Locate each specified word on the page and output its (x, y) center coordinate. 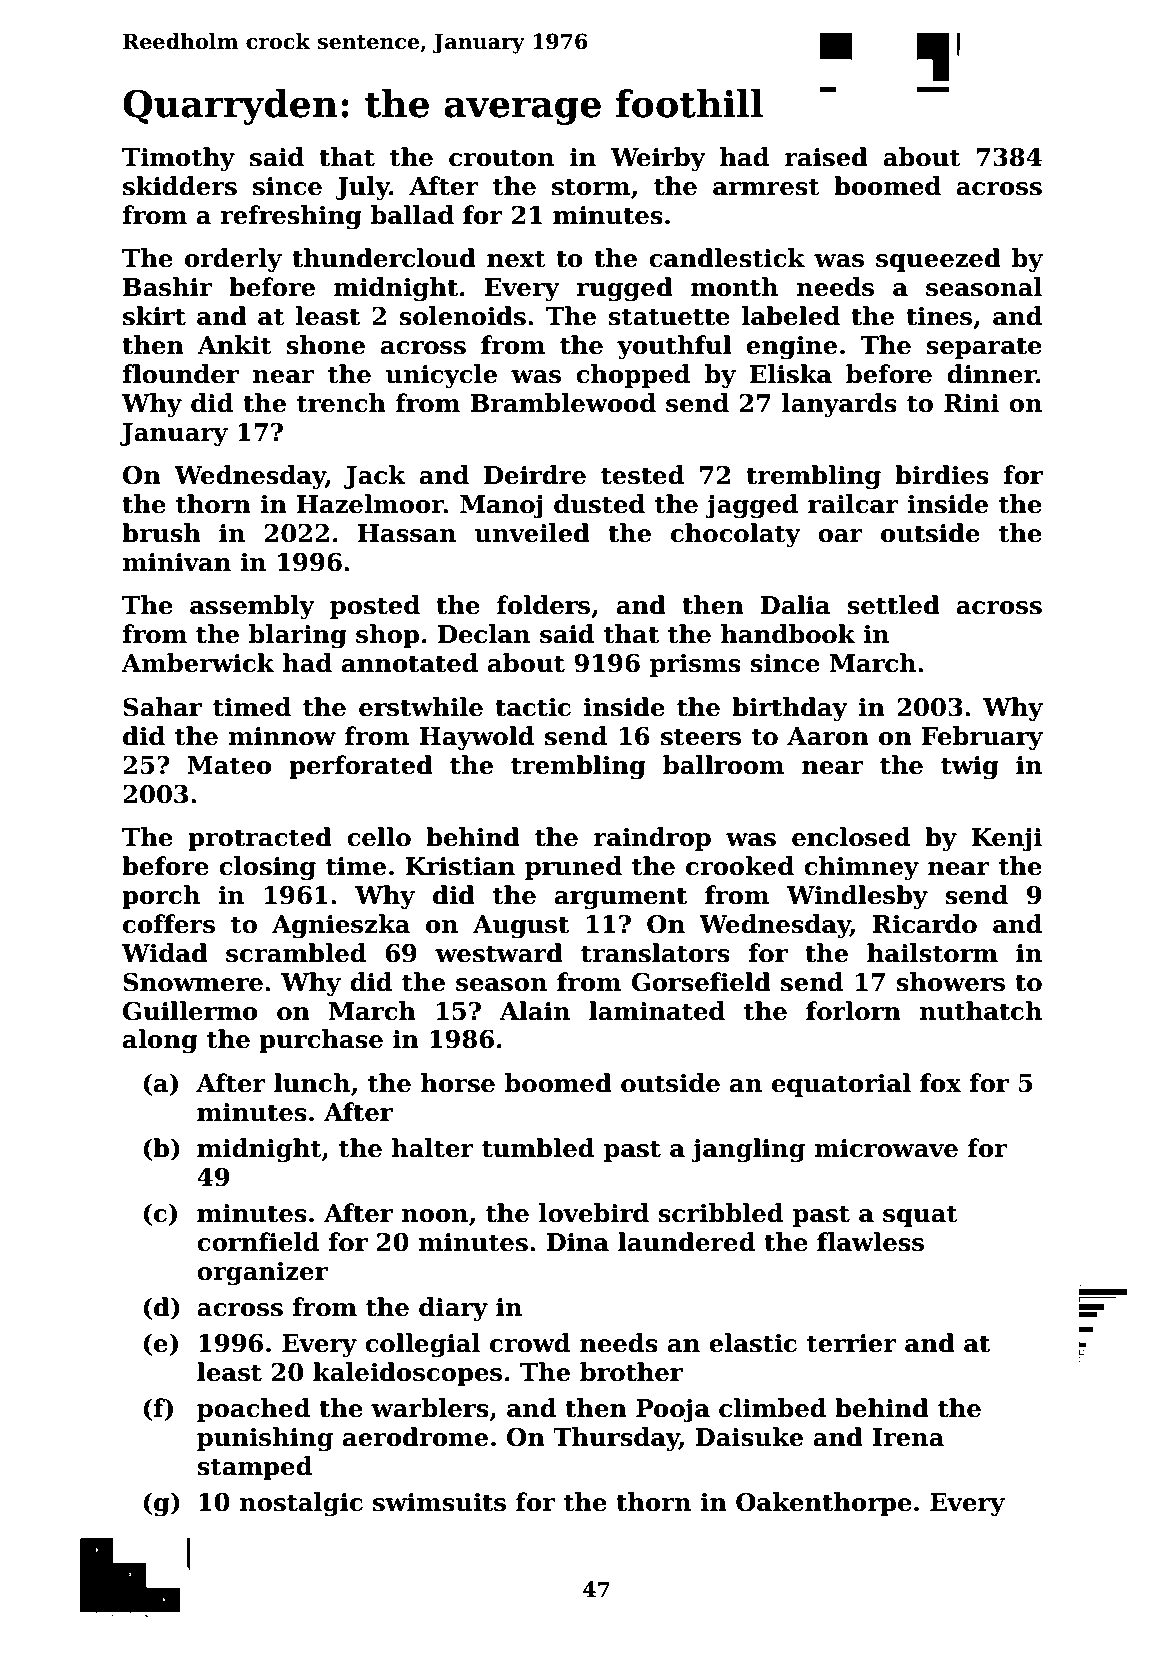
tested (642, 475)
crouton (501, 158)
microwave (886, 1148)
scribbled (720, 1213)
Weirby (658, 159)
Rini (971, 403)
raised (826, 157)
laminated (657, 1011)
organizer (262, 1274)
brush (161, 533)
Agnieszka (341, 926)
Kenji (1007, 840)
